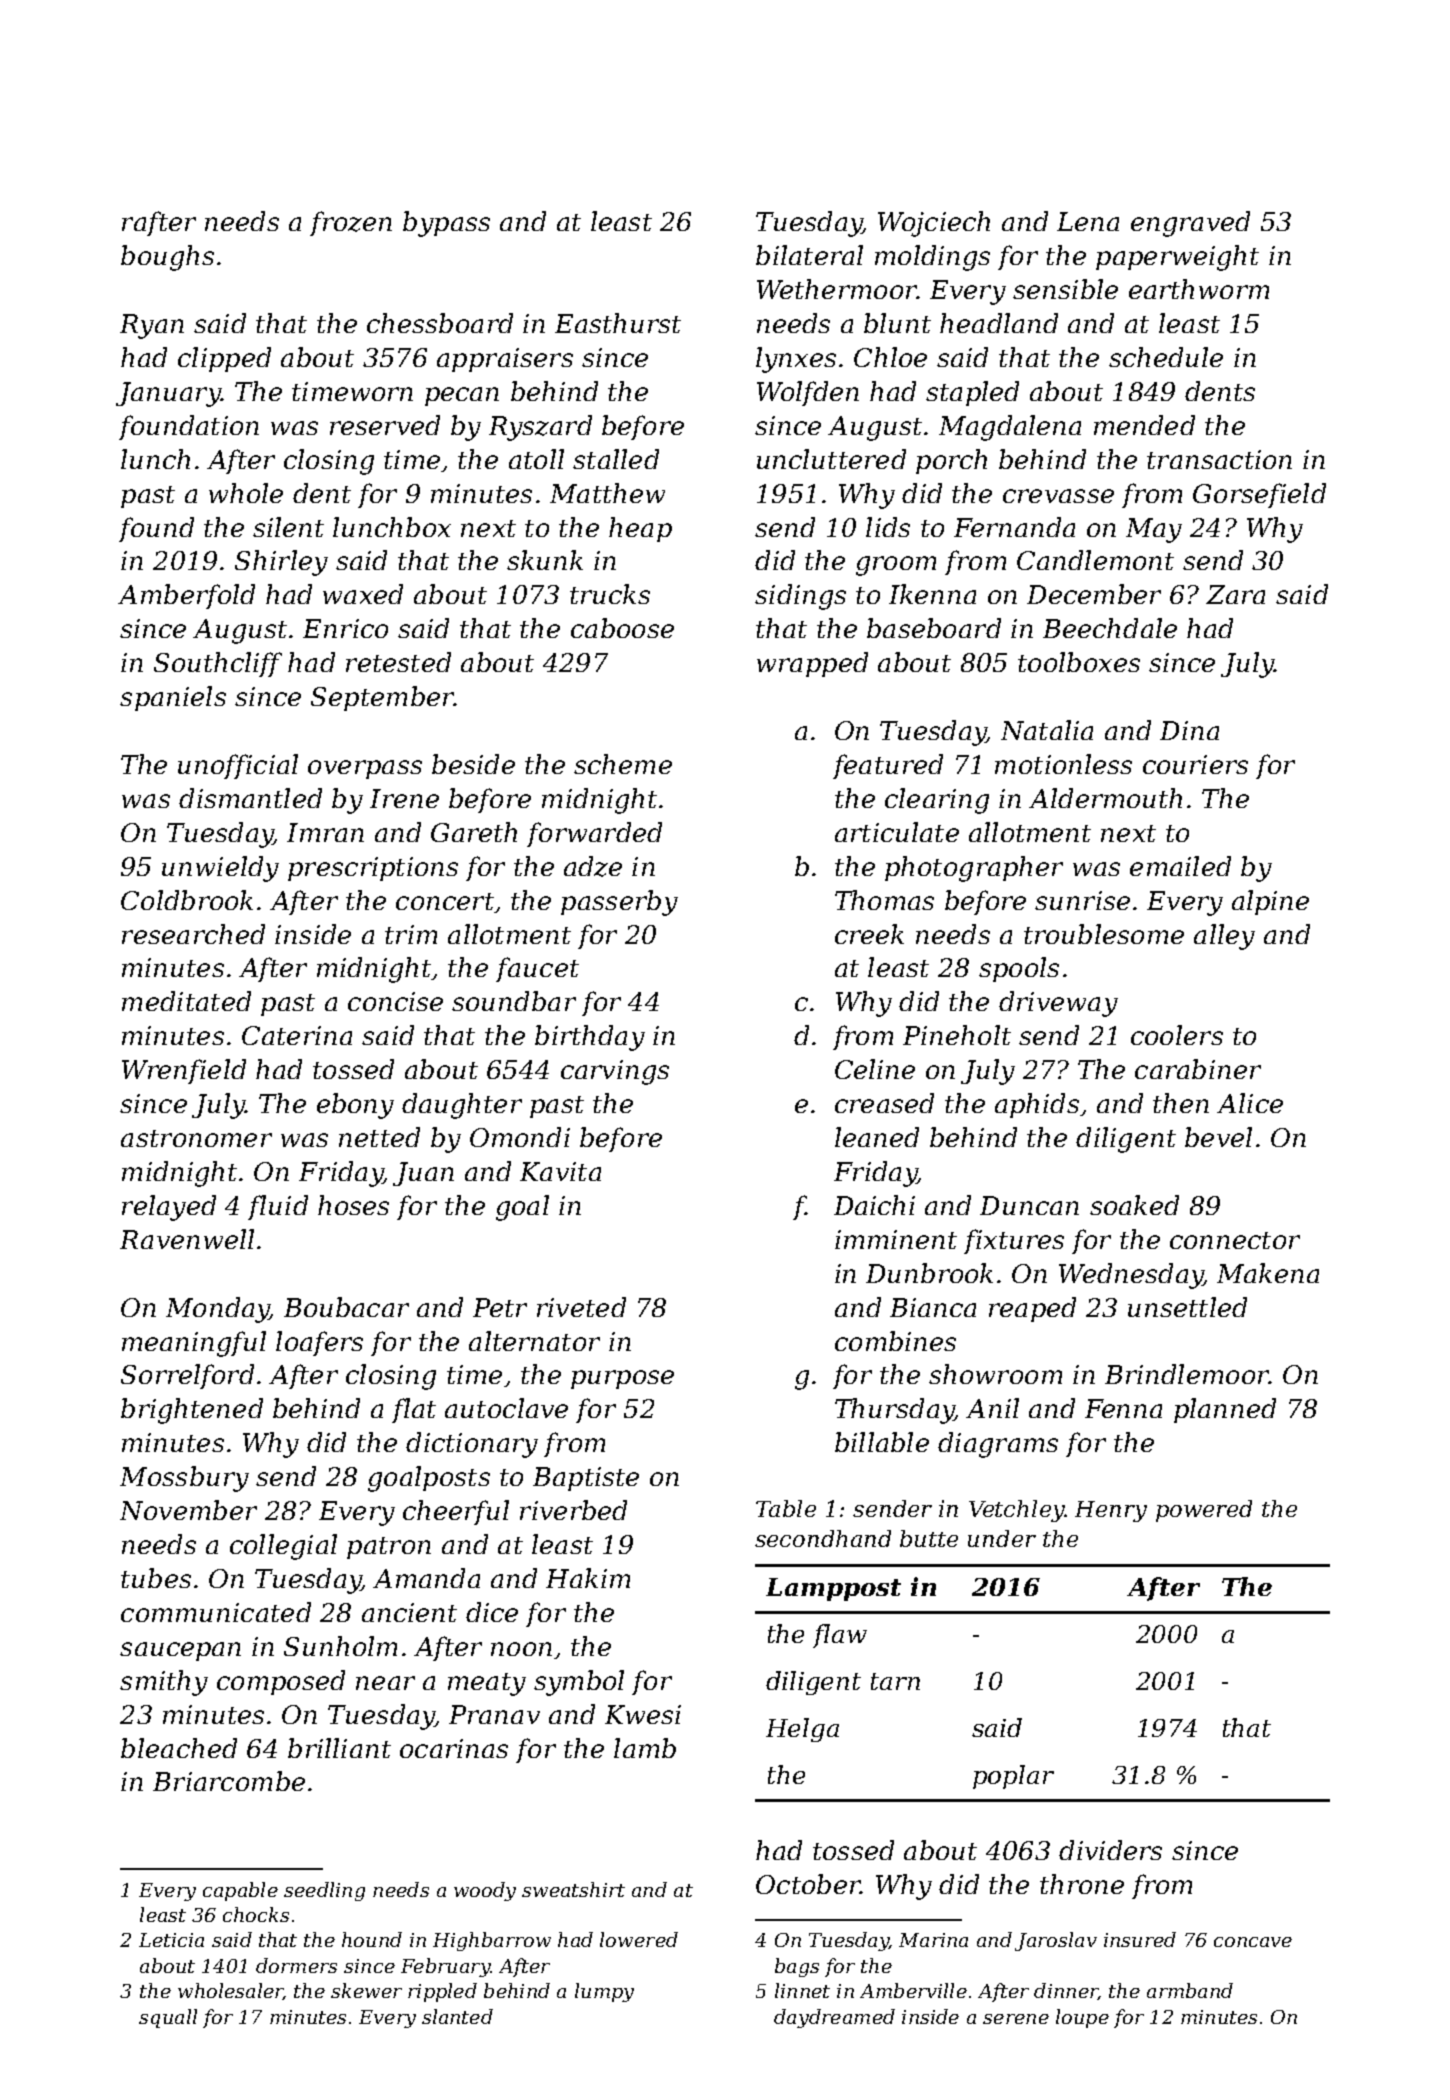 Image resolution: width=1450 pixels, height=2100 pixels. What do you see at coordinates (288, 527) in the document?
I see `silent` at bounding box center [288, 527].
